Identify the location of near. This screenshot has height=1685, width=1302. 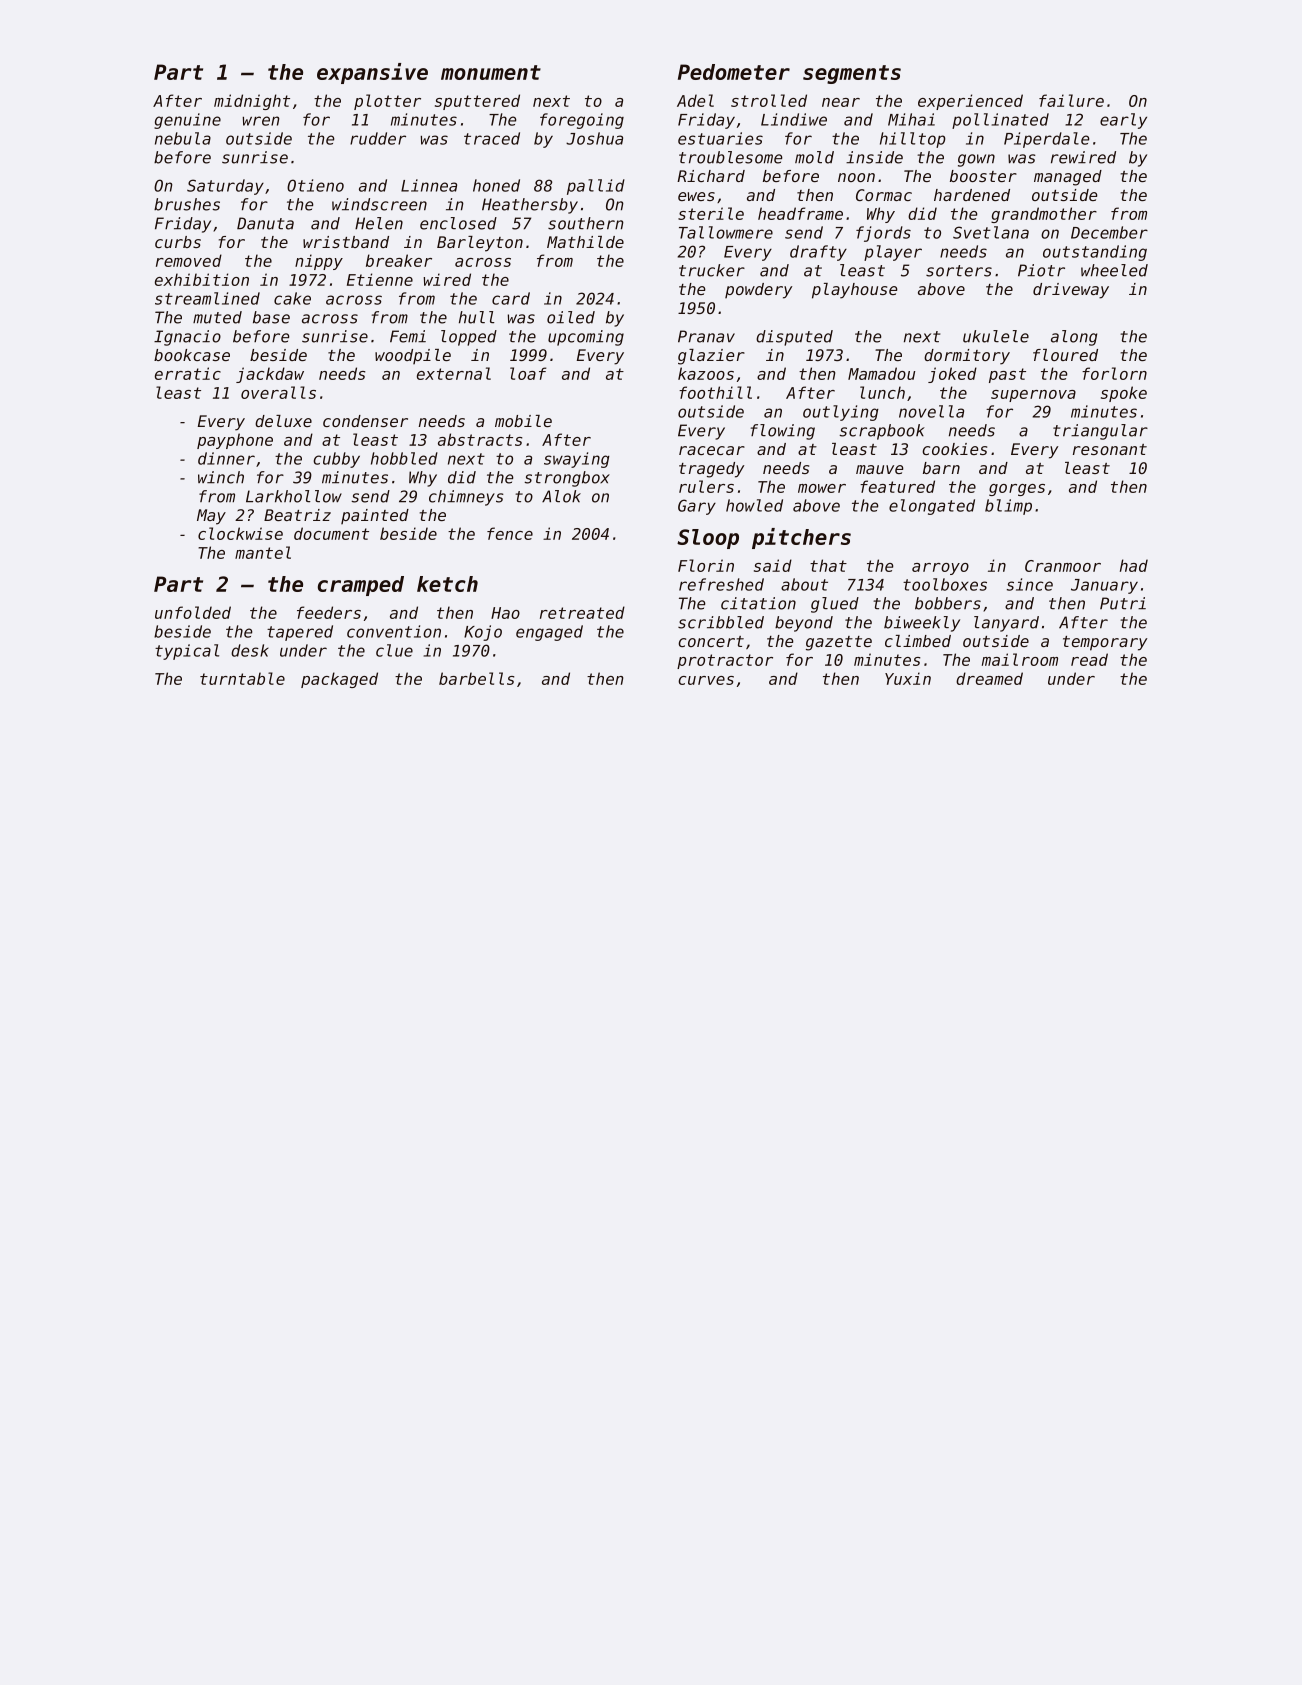
(841, 102).
